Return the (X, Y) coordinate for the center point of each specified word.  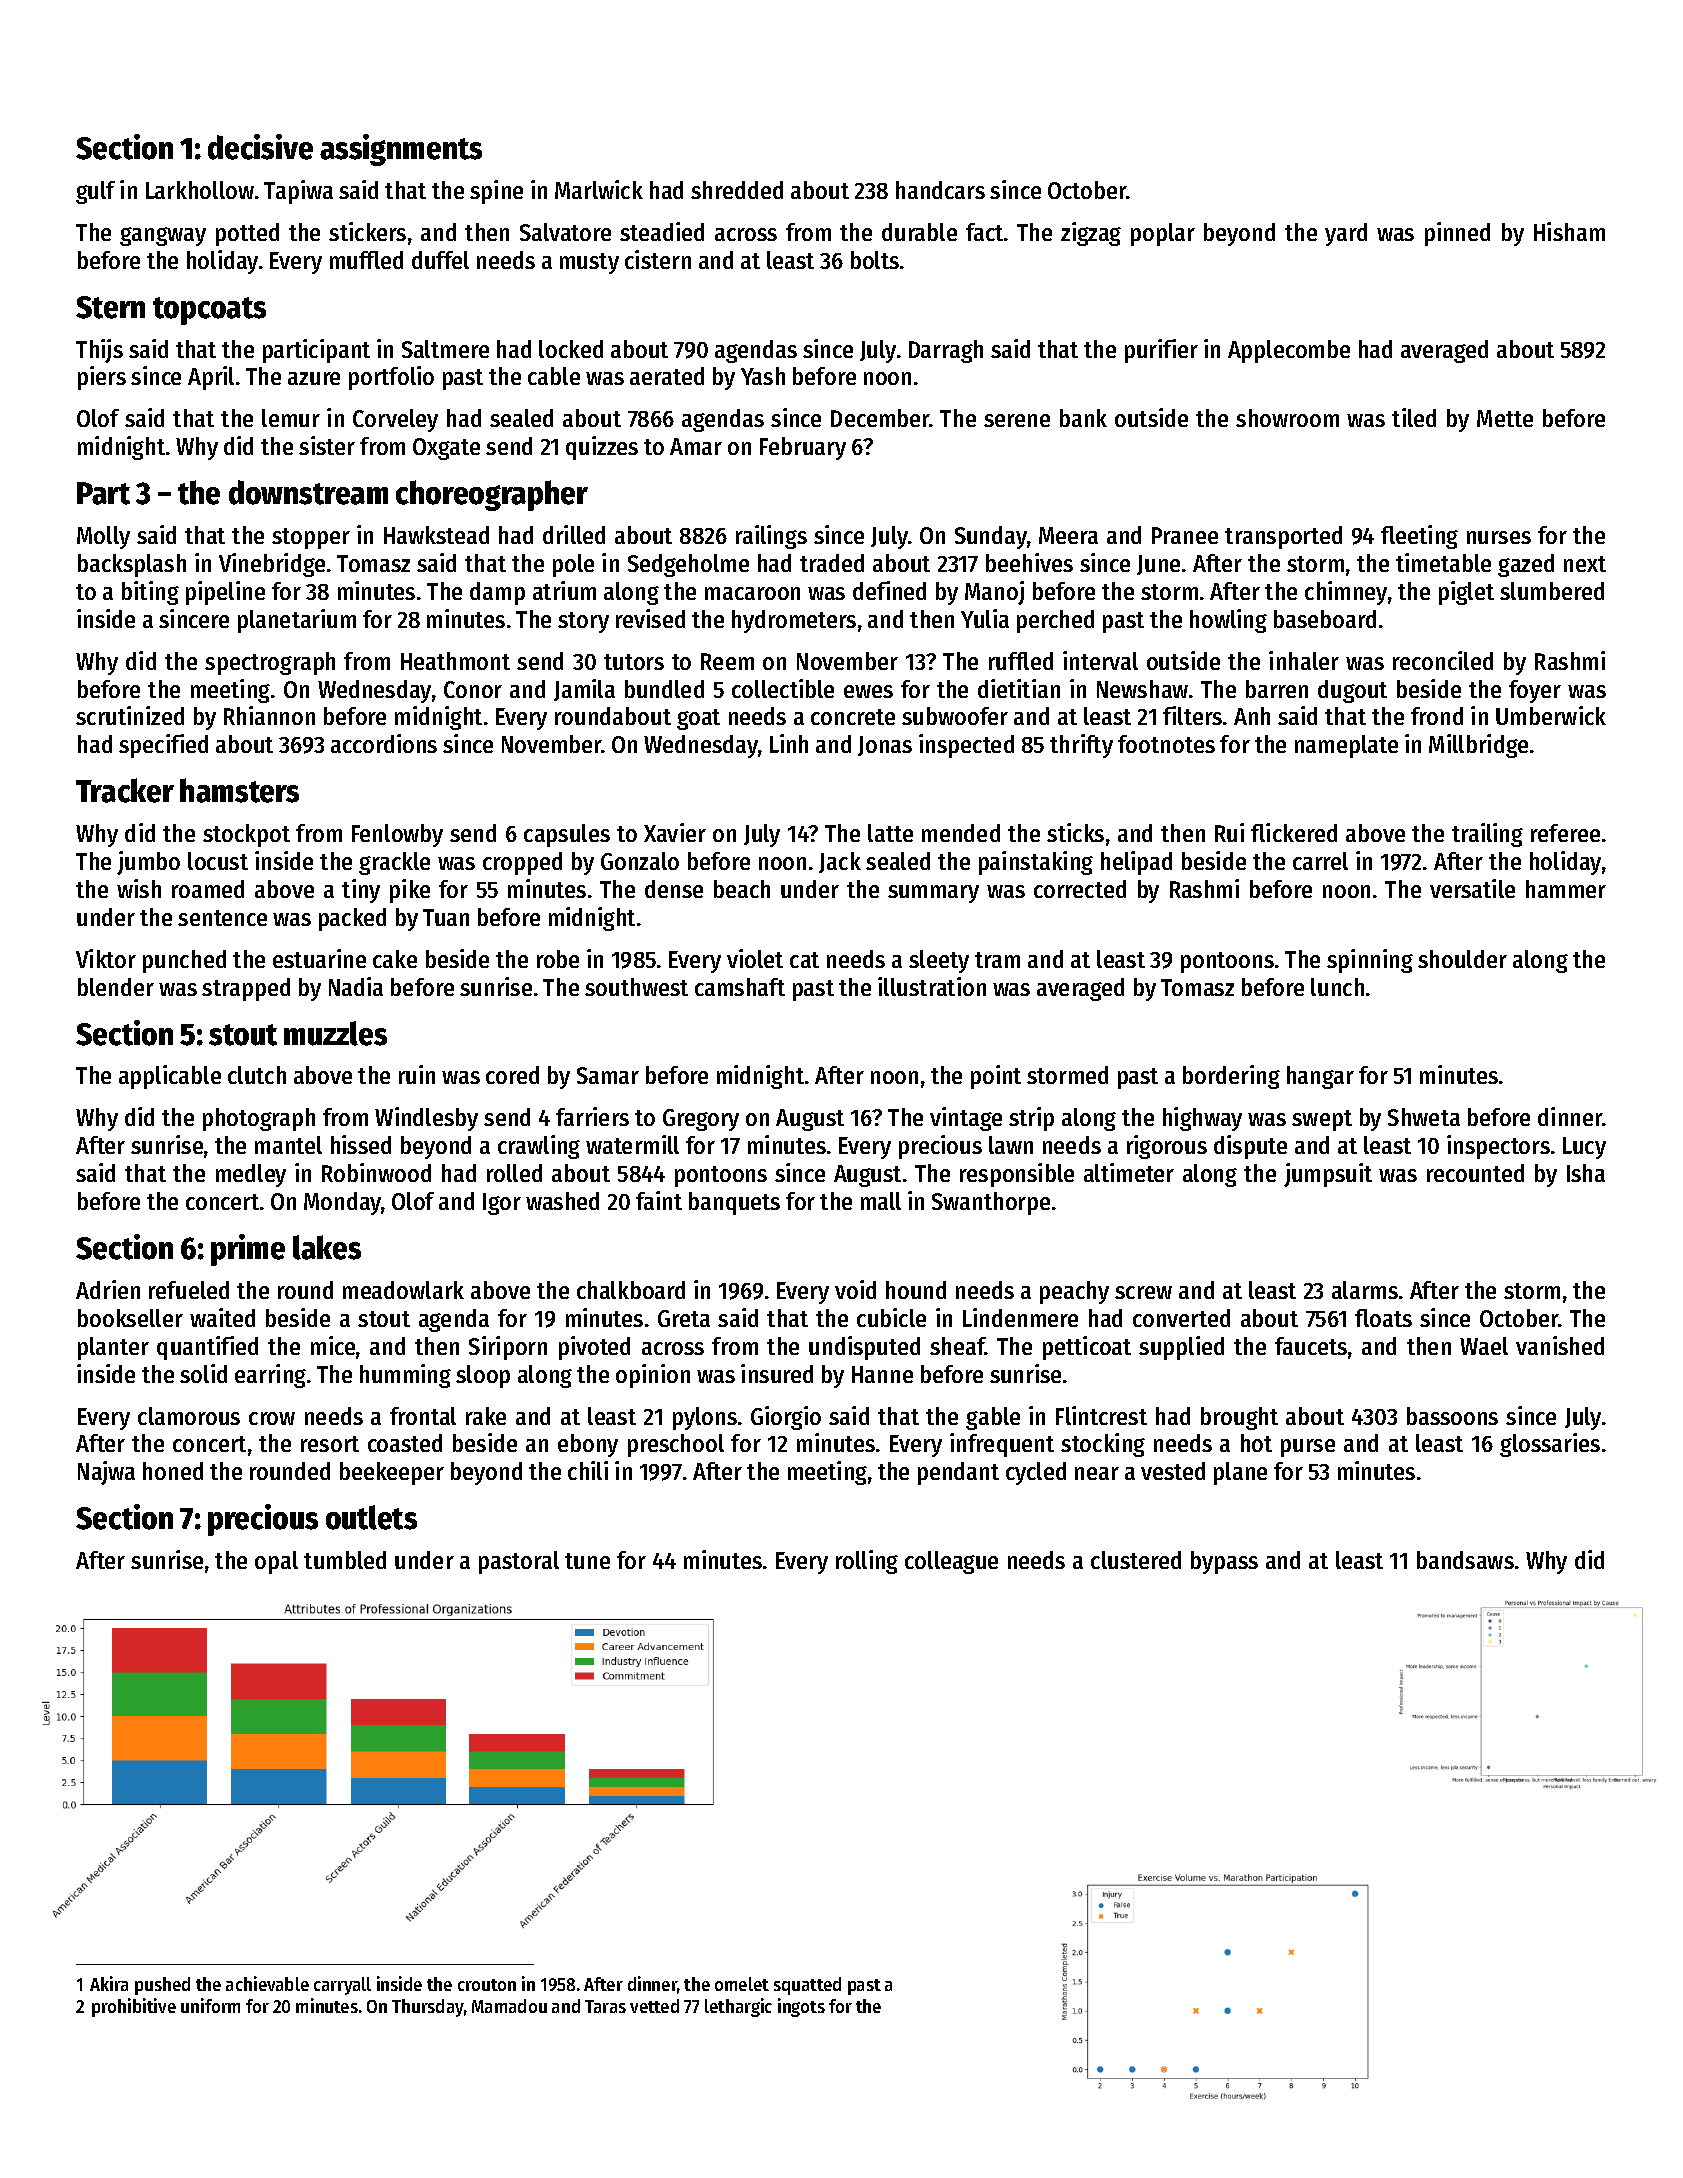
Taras (605, 2006)
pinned (1457, 234)
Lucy (1584, 1148)
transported (1283, 537)
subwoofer (955, 716)
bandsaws (1465, 1560)
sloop (483, 1376)
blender (116, 987)
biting (150, 593)
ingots (801, 2007)
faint (659, 1200)
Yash (763, 376)
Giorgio (786, 1418)
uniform (210, 2005)
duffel (440, 260)
